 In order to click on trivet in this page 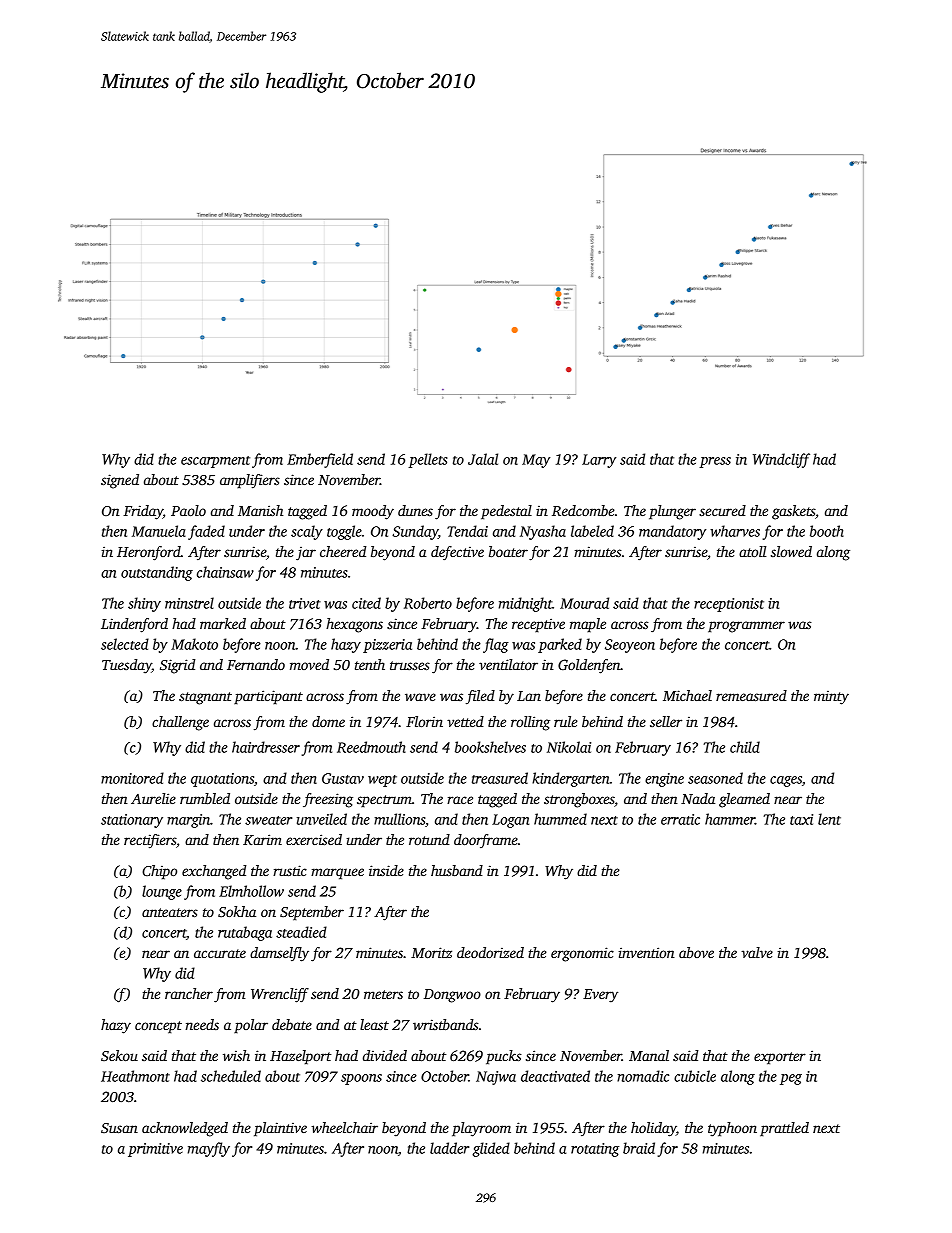, I will do `click(305, 603)`.
